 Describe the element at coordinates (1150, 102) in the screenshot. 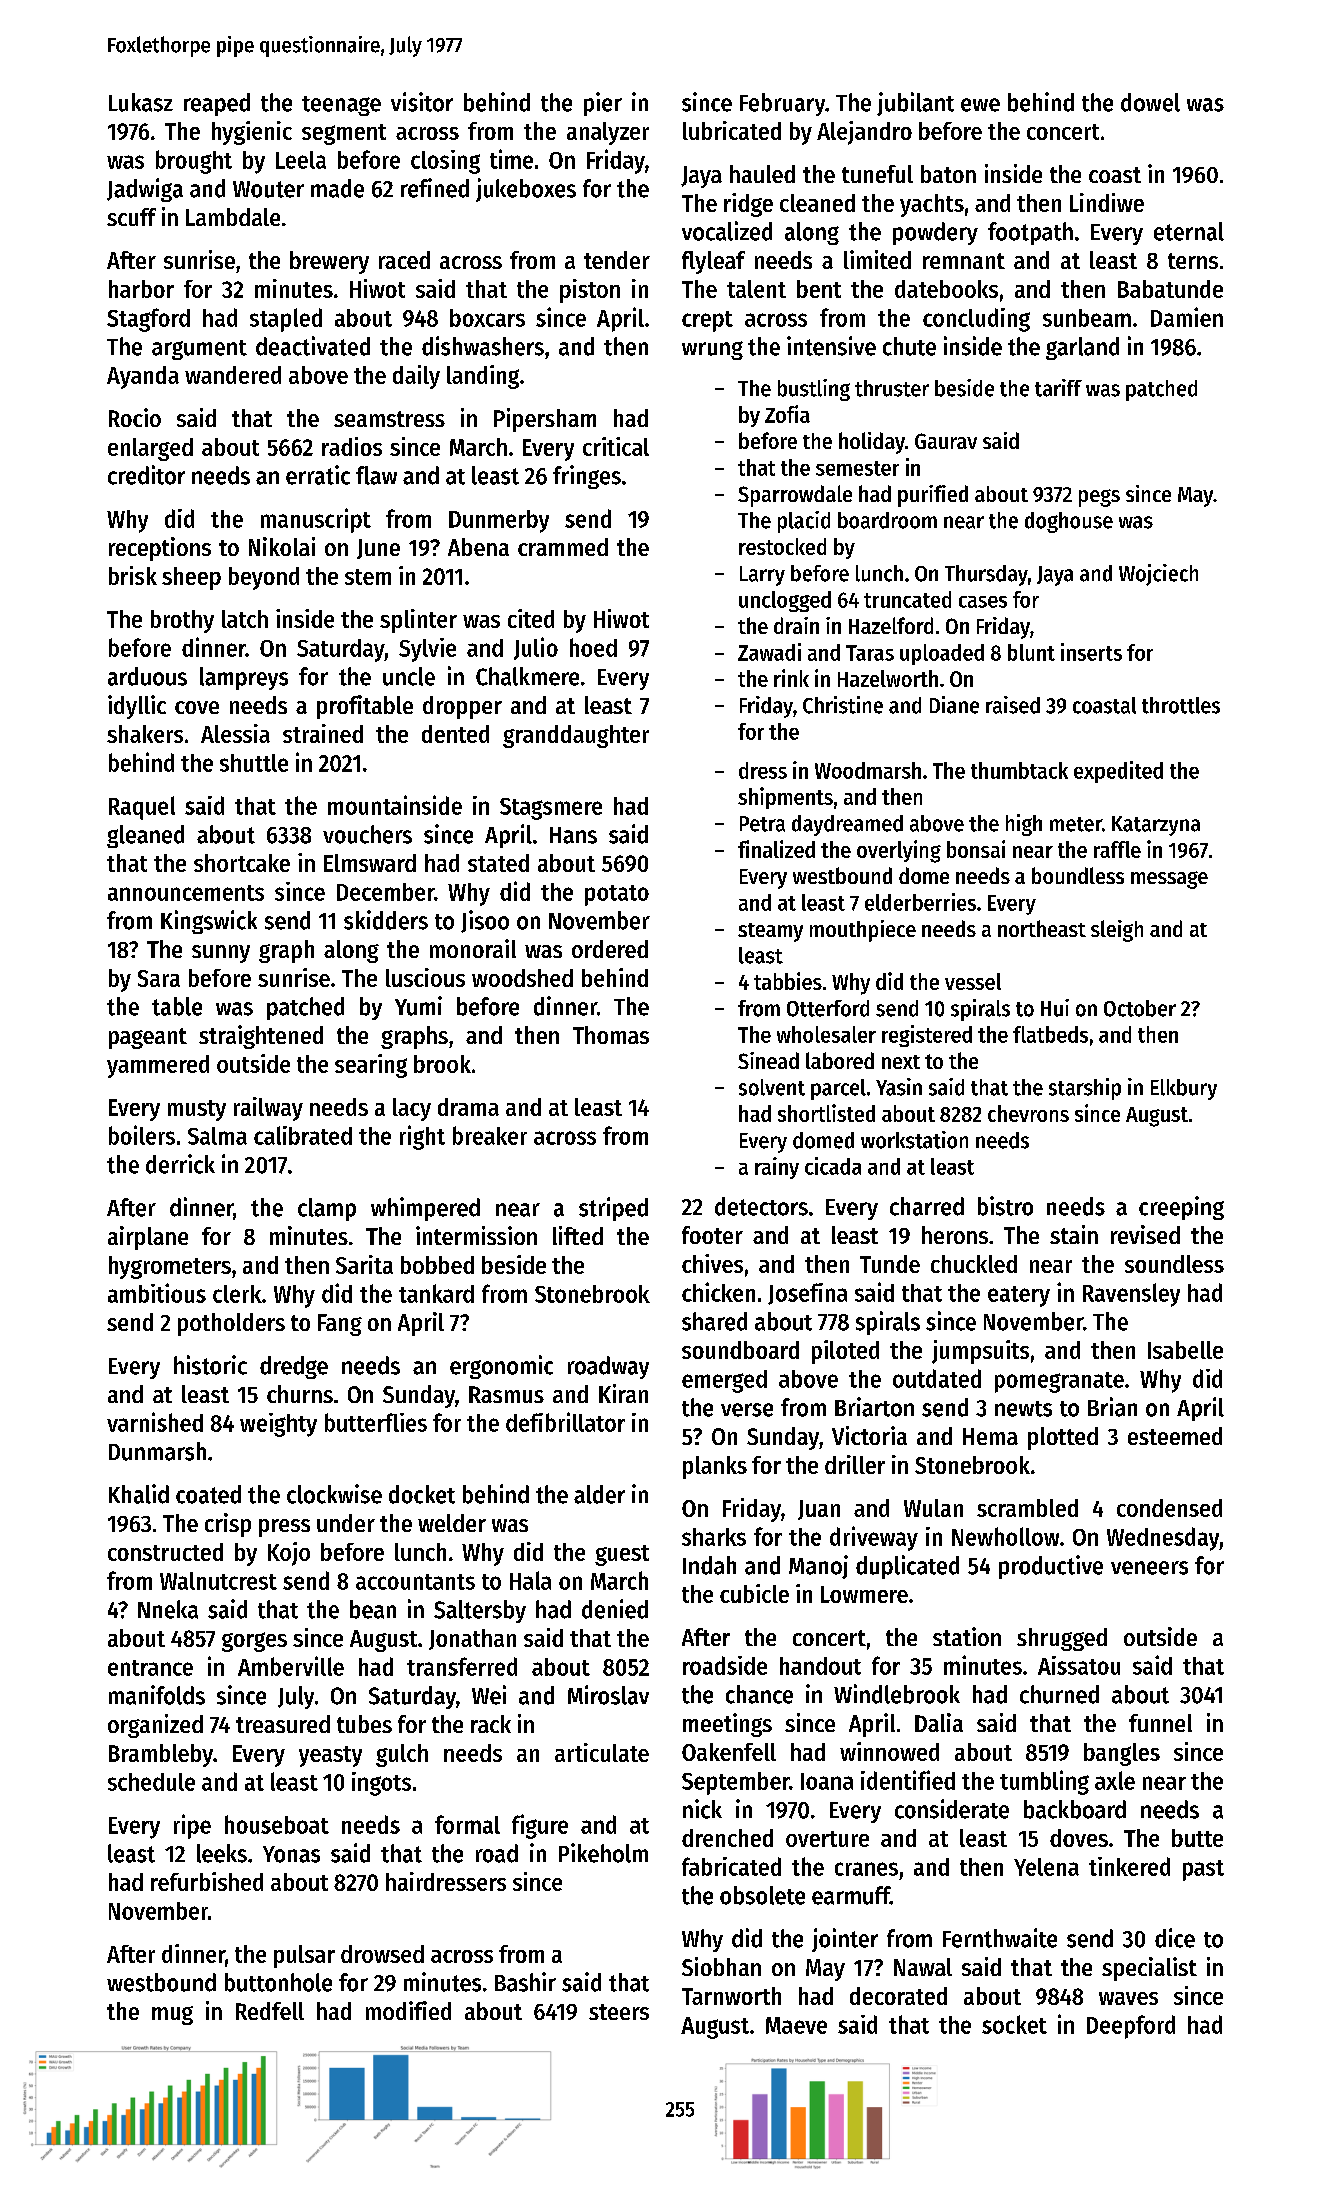

I see `dowel` at that location.
